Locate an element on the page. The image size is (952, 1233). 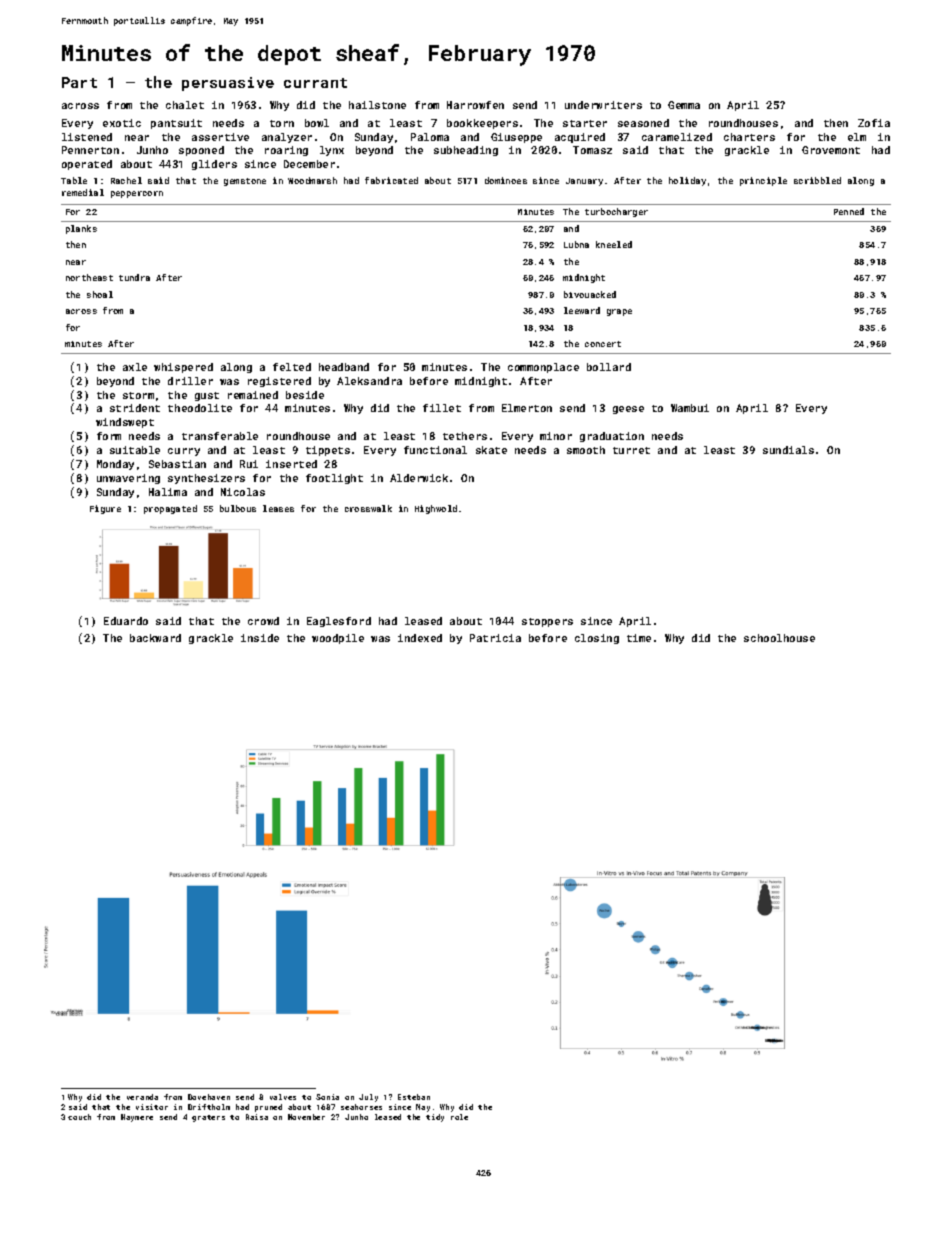
fabricated is located at coordinates (391, 180).
